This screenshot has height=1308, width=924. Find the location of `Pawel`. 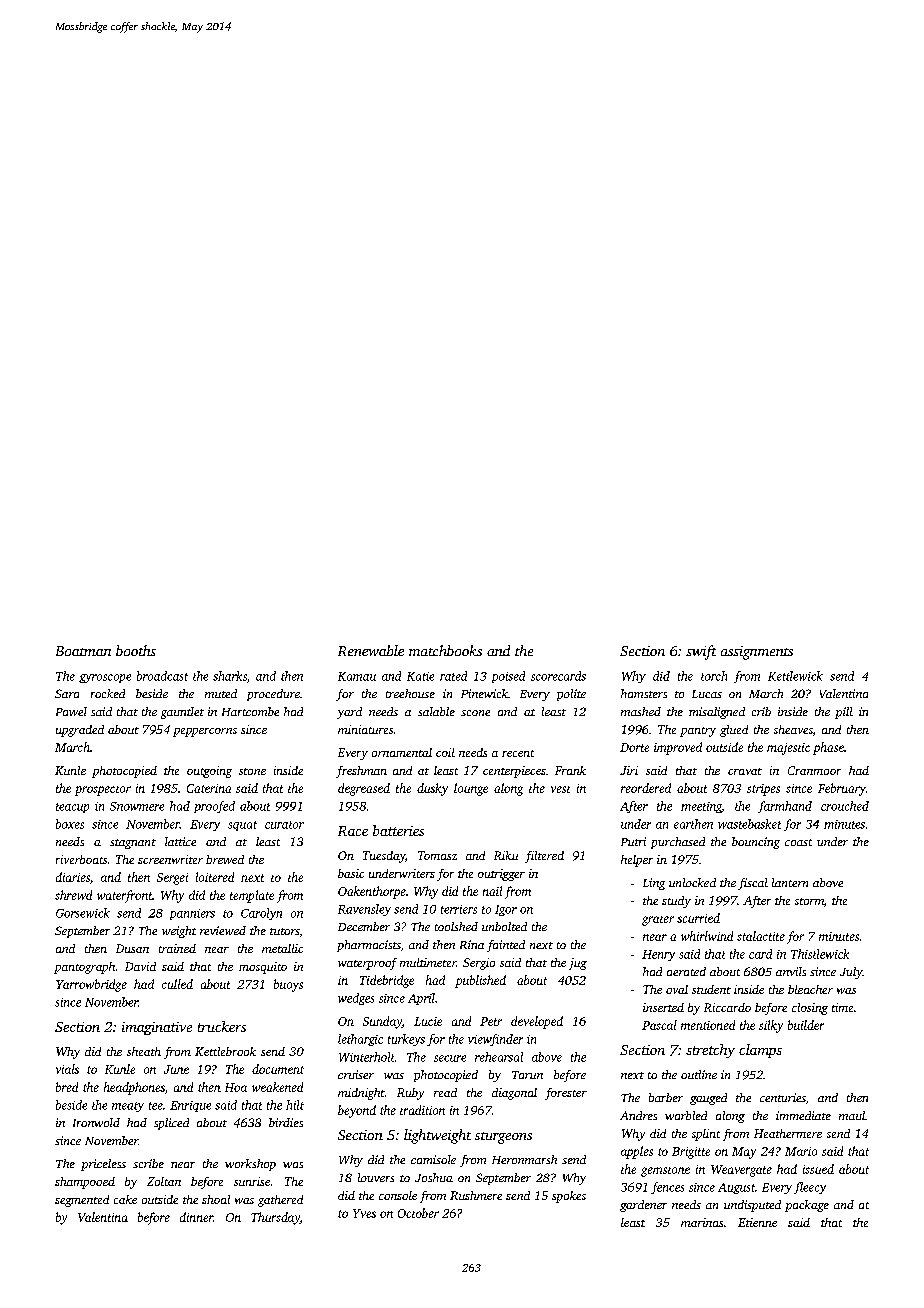

Pawel is located at coordinates (71, 711).
